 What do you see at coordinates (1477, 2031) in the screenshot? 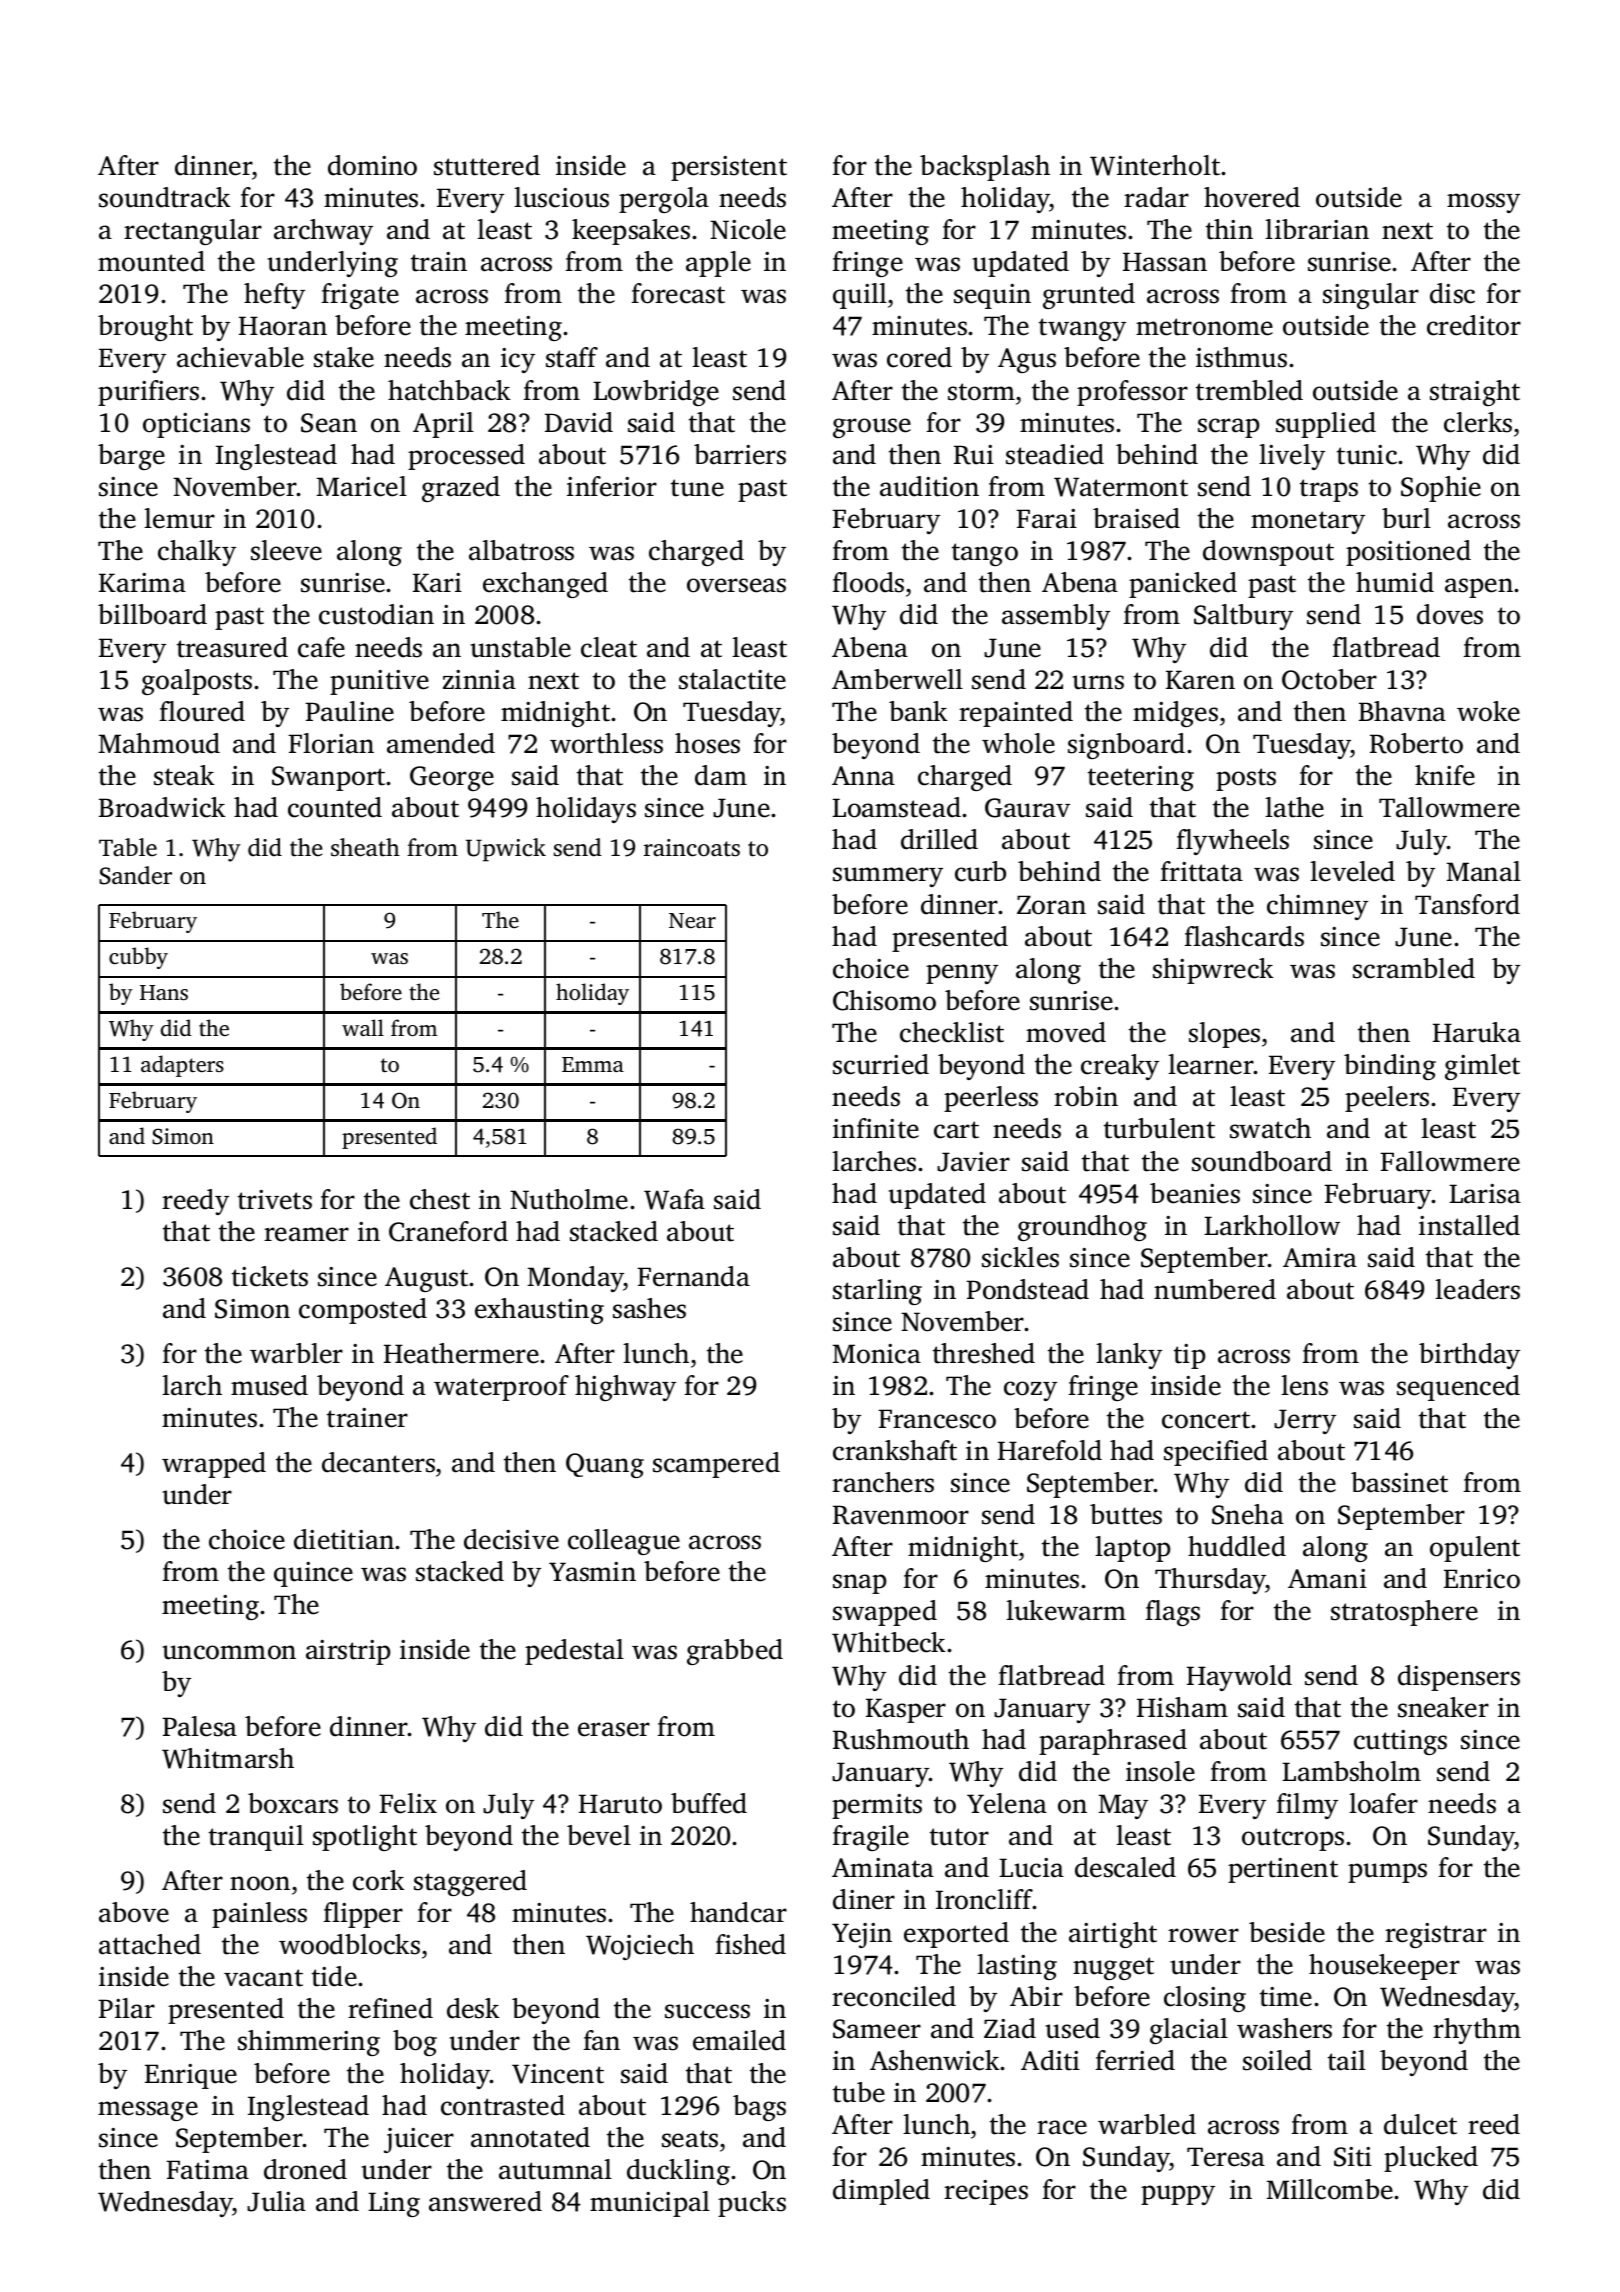
I see `rhythm` at bounding box center [1477, 2031].
